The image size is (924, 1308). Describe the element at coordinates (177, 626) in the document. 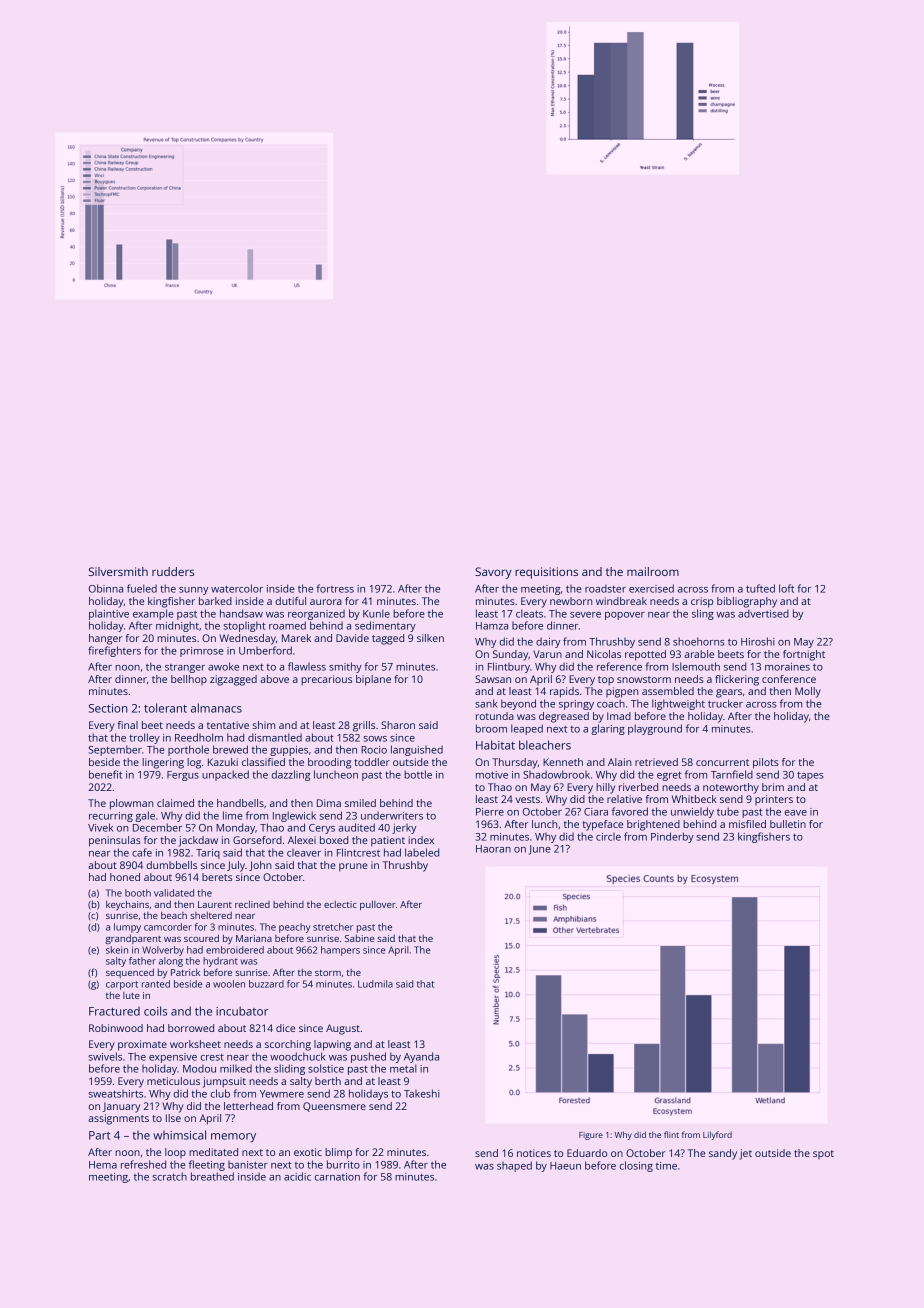

I see `midnight` at that location.
